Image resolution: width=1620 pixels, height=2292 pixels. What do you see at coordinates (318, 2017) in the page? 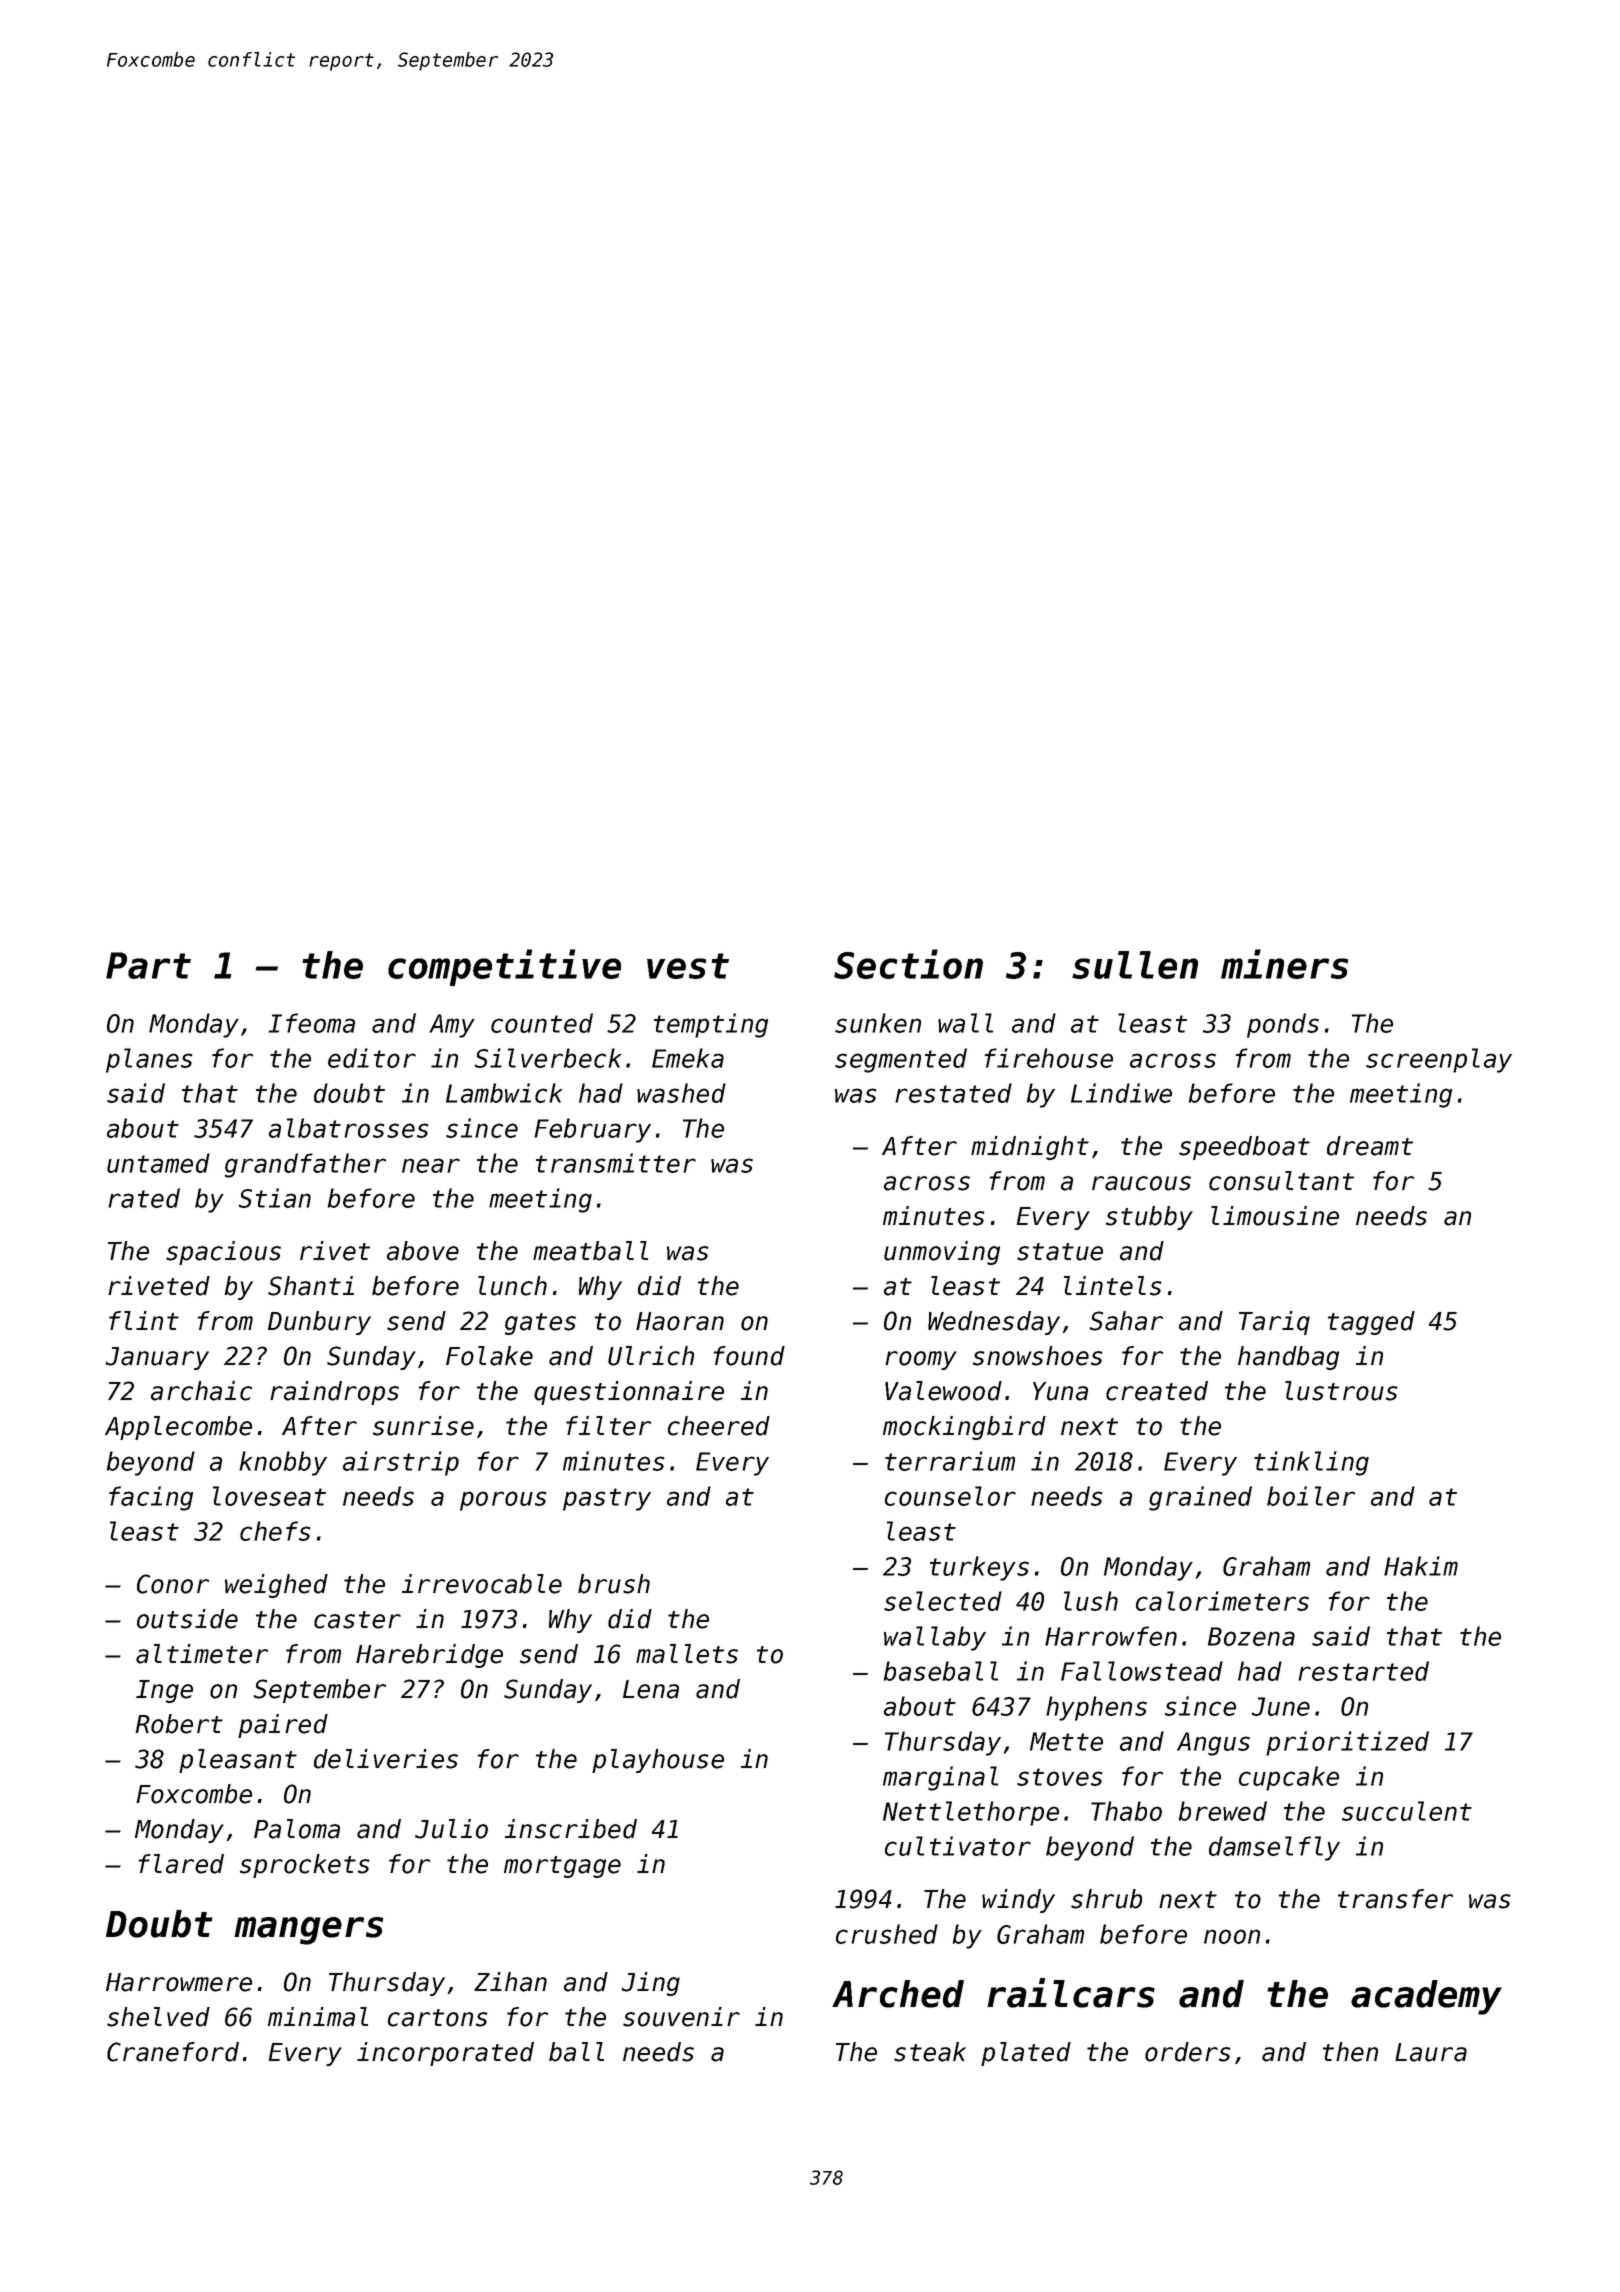
I see `minimal` at bounding box center [318, 2017].
